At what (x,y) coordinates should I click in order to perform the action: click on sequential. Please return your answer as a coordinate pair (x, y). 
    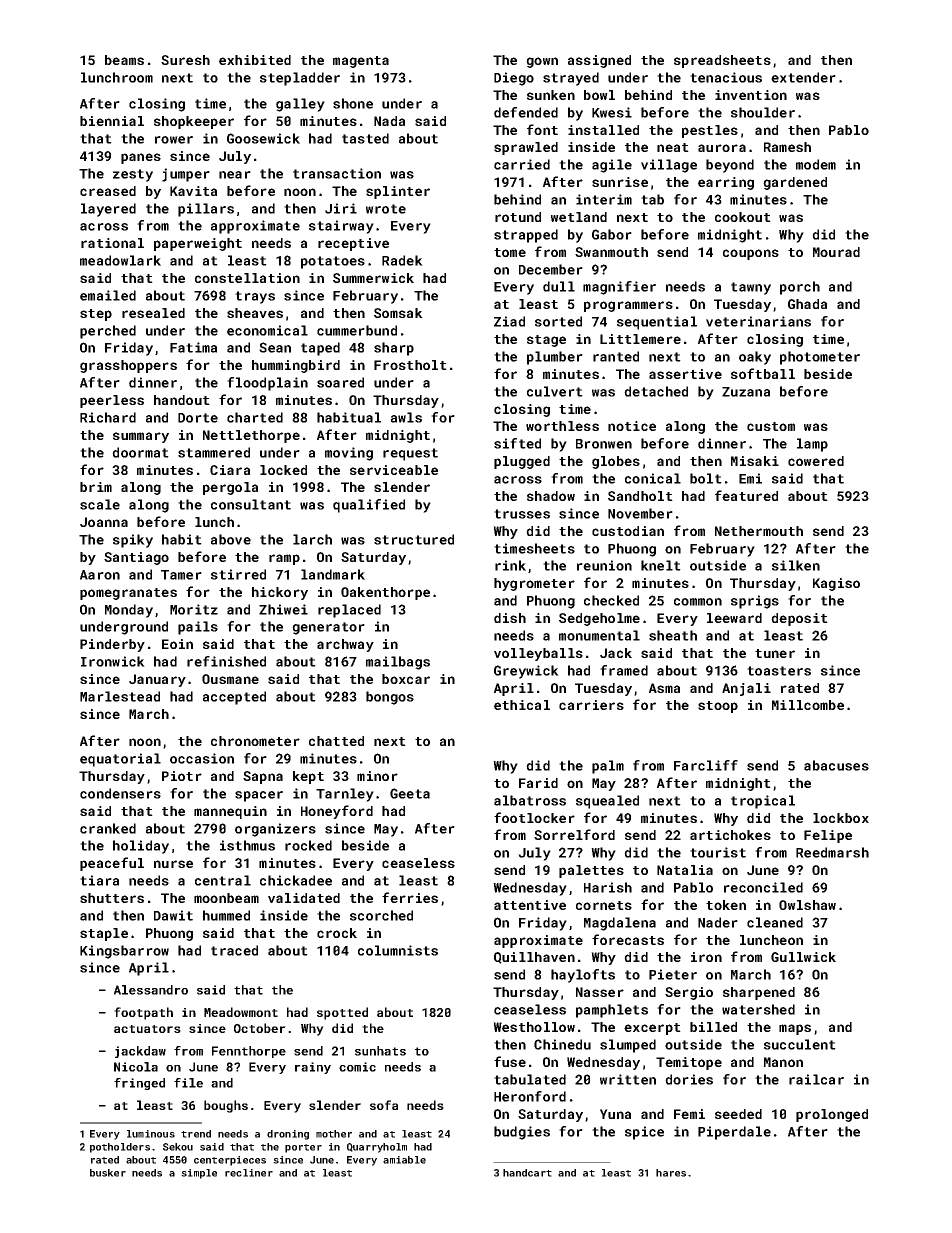
    Looking at the image, I should click on (657, 323).
